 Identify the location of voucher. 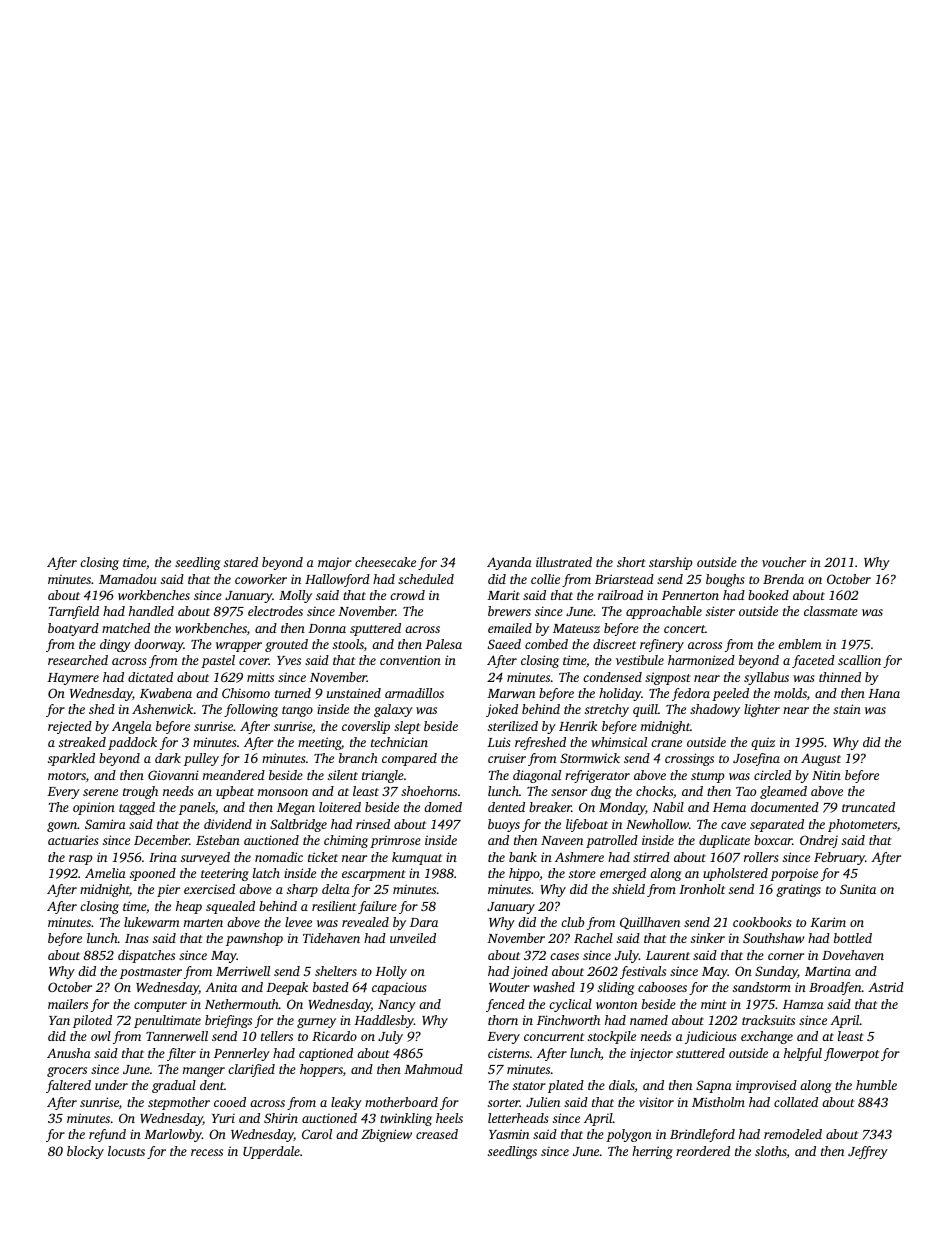
(784, 562).
